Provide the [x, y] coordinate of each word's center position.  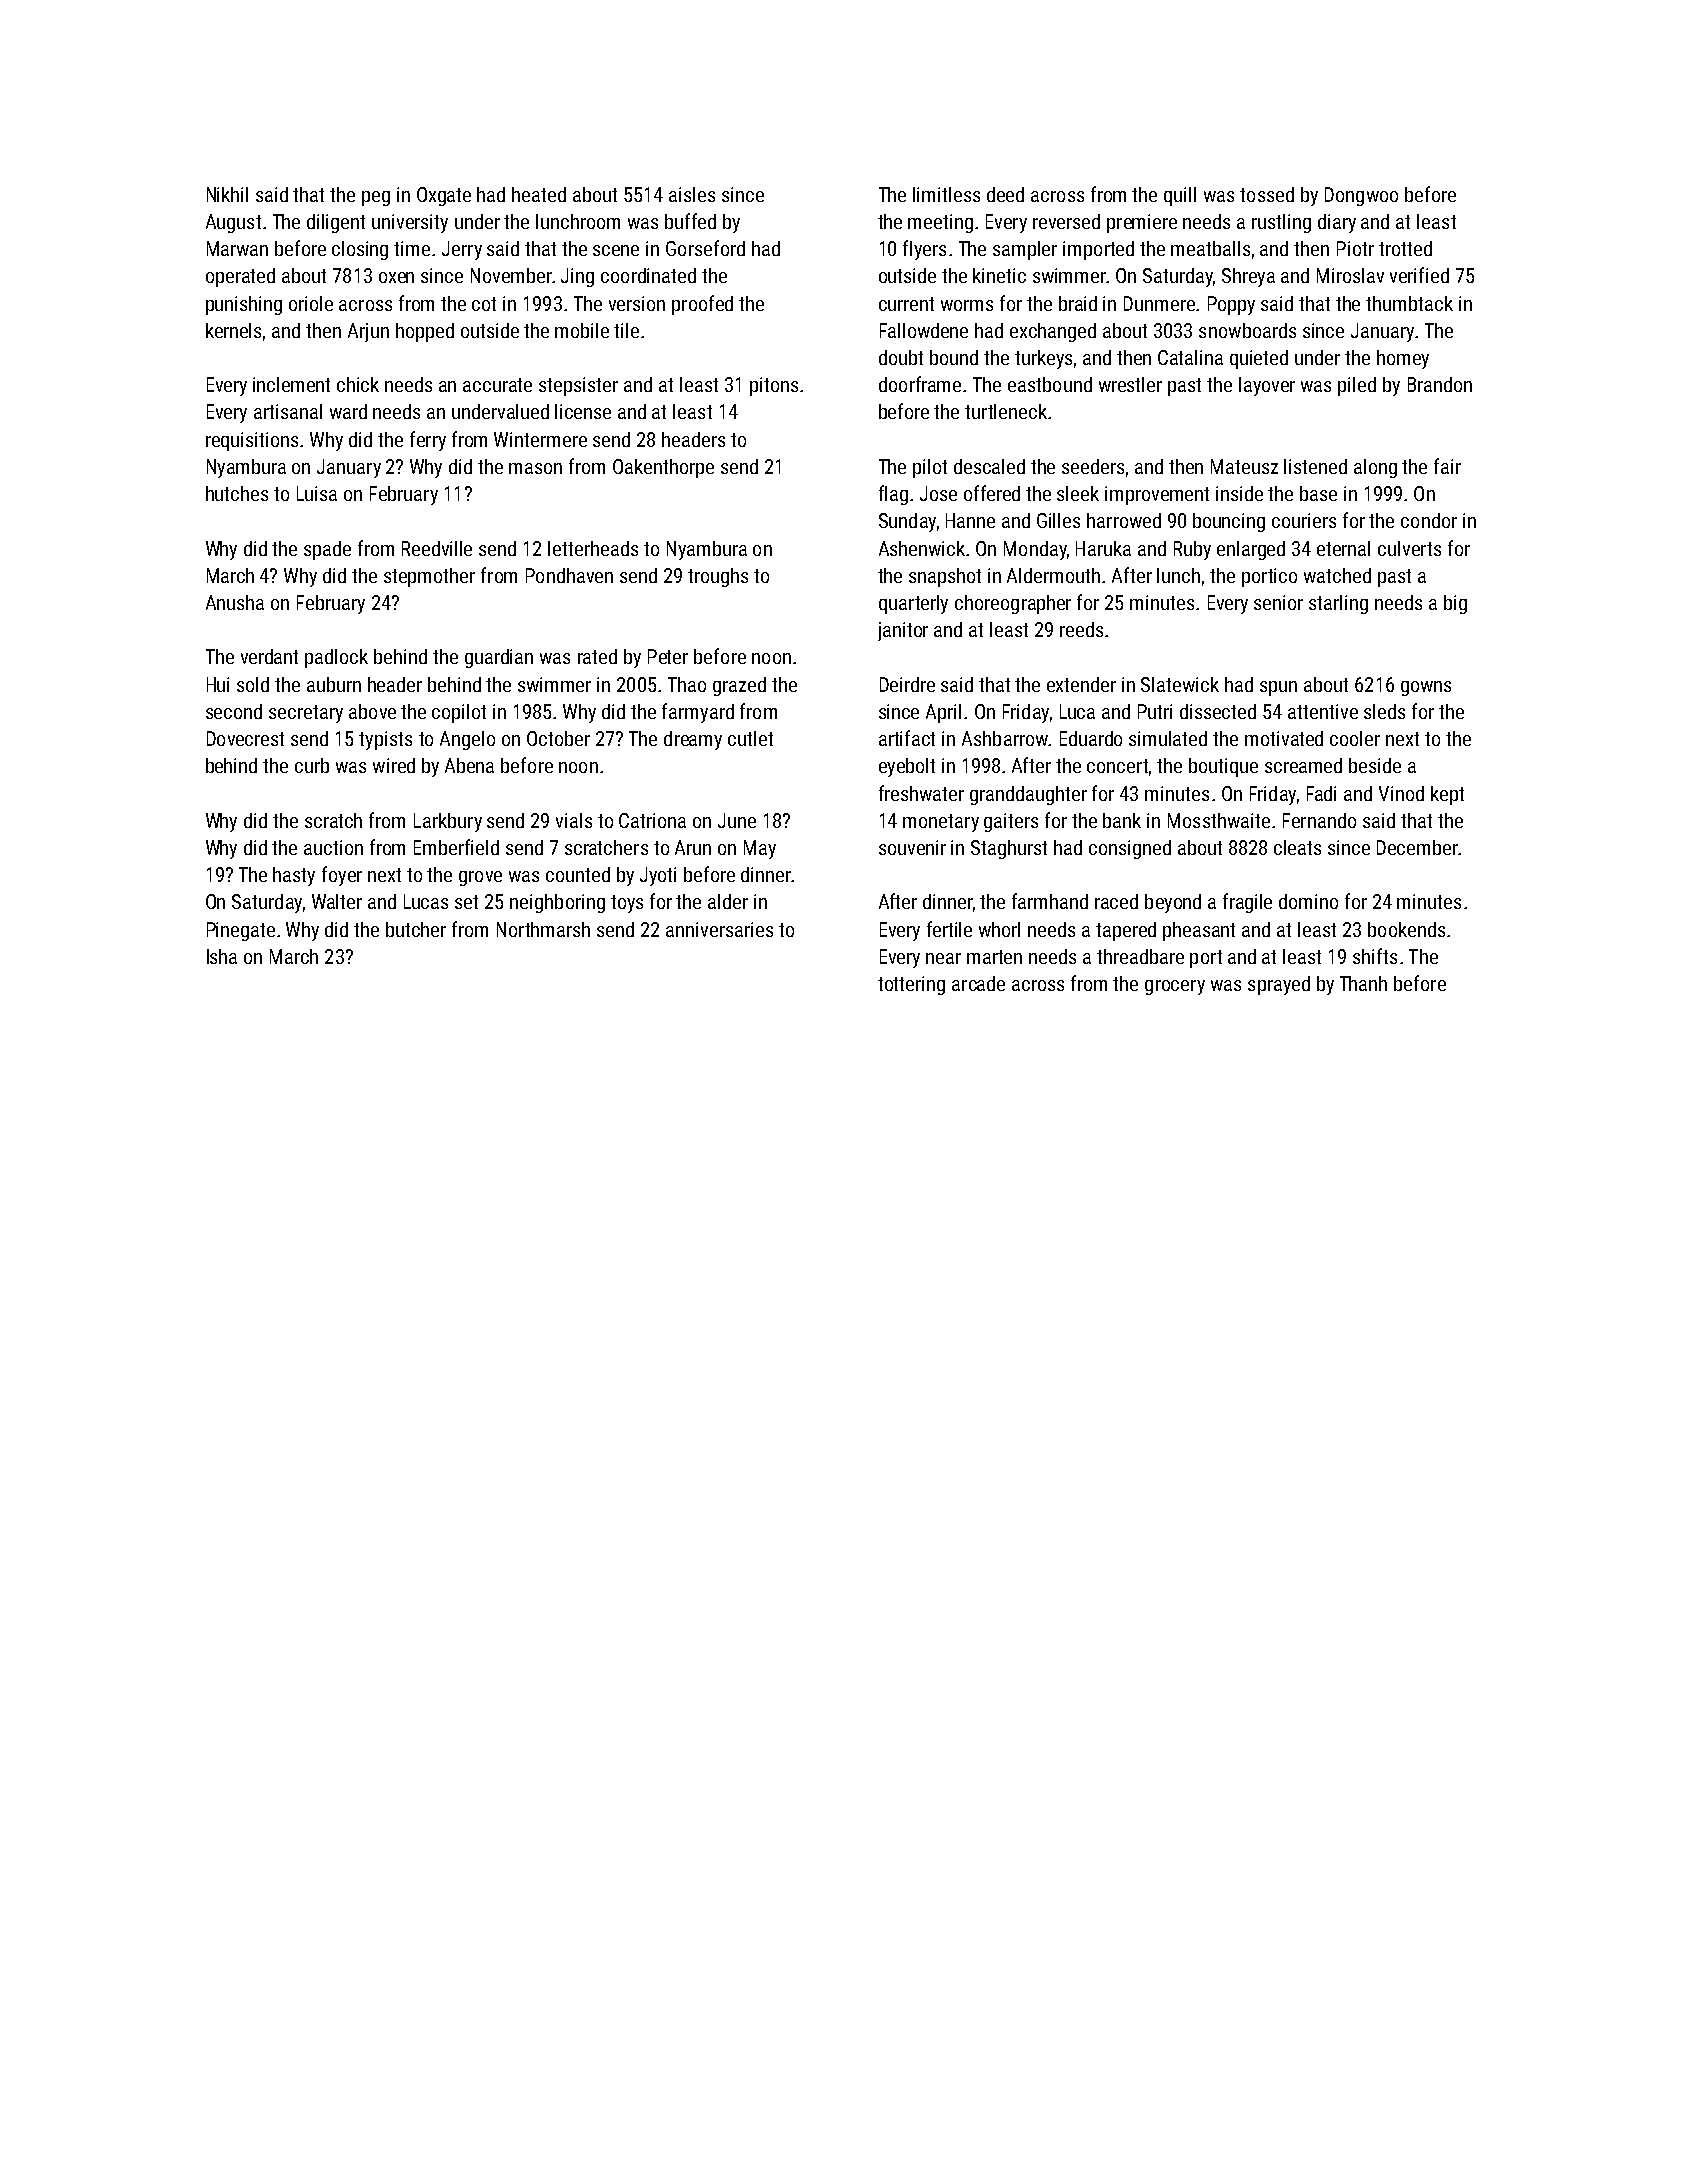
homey [1403, 359]
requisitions [252, 441]
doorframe [920, 384]
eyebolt [907, 767]
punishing [244, 305]
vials [574, 820]
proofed [702, 305]
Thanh [1363, 983]
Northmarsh [543, 929]
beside [1375, 765]
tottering [911, 985]
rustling [1281, 223]
